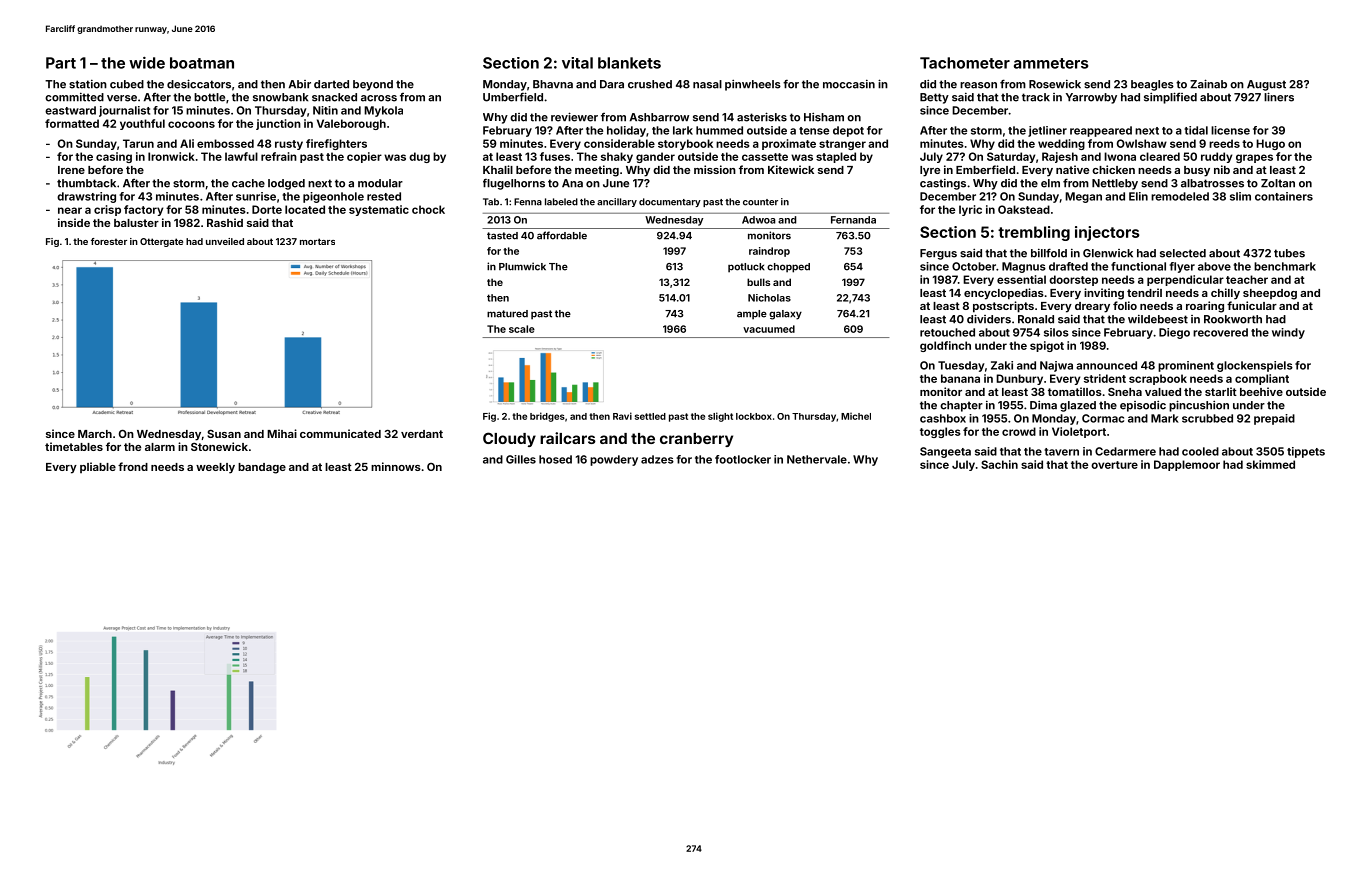 The width and height of the screenshot is (1372, 887). Describe the element at coordinates (1247, 279) in the screenshot. I see `teacher` at that location.
